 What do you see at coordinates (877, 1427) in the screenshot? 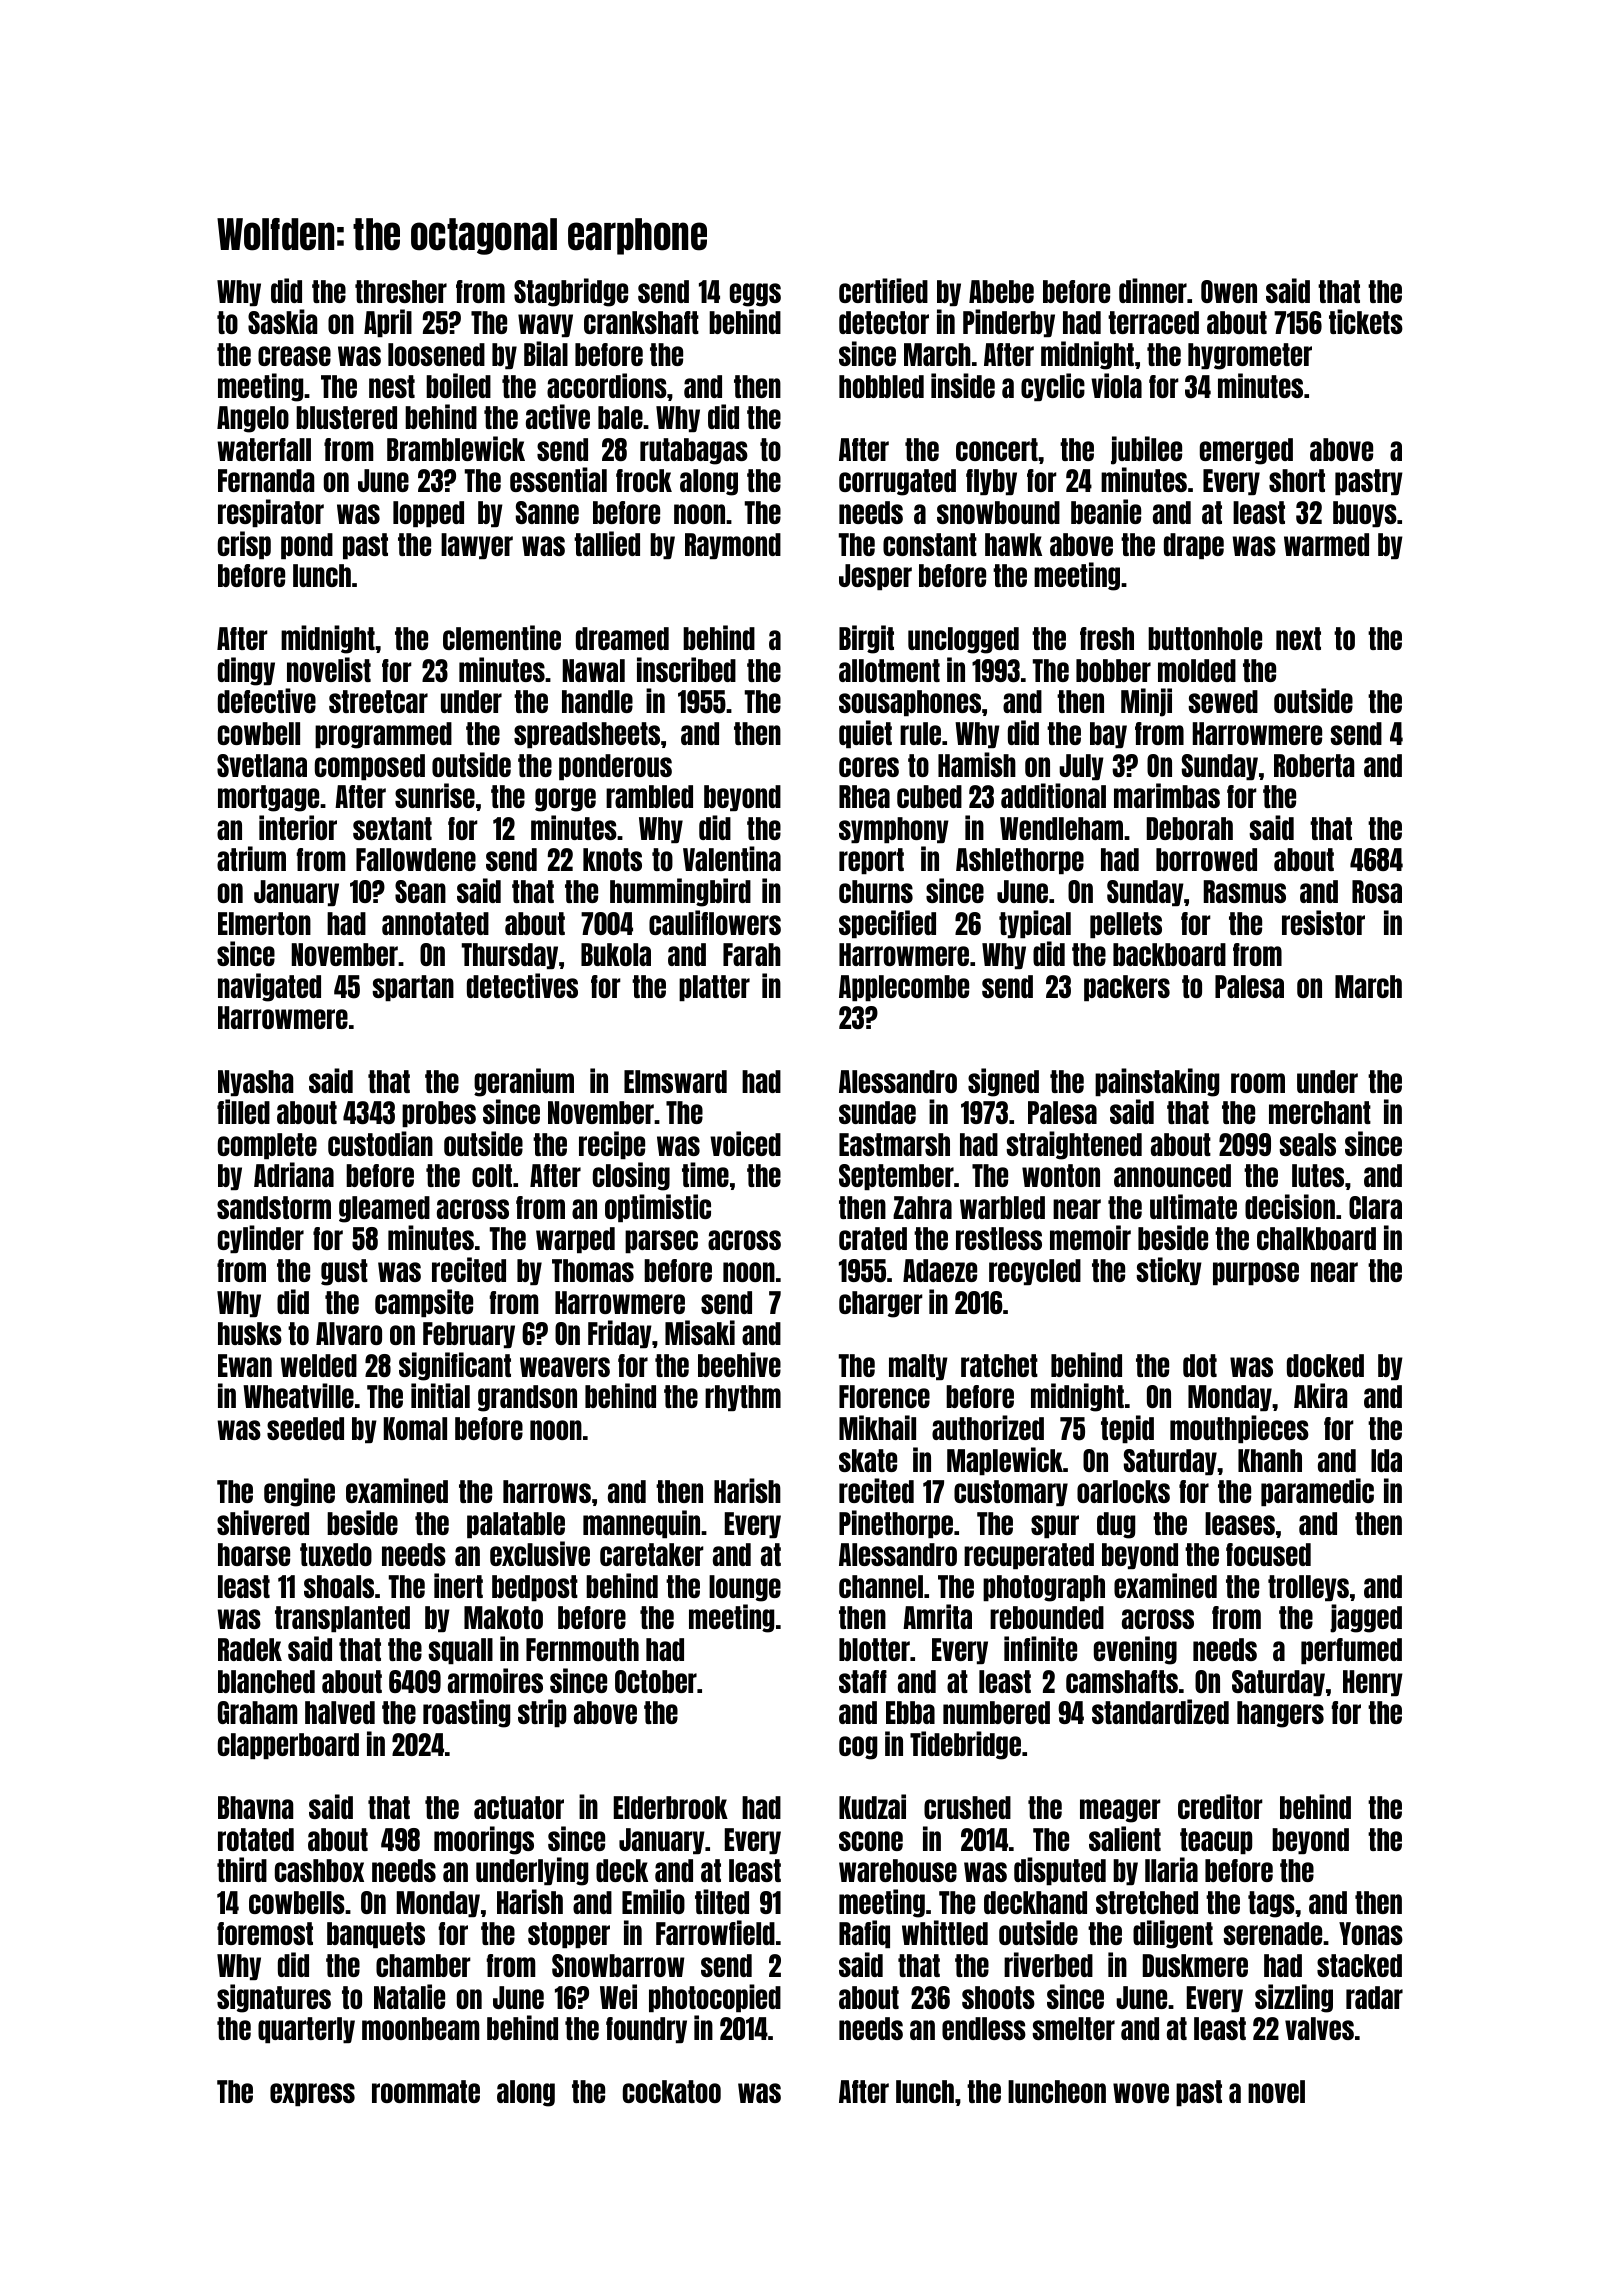
I see `Mikhail` at bounding box center [877, 1427].
